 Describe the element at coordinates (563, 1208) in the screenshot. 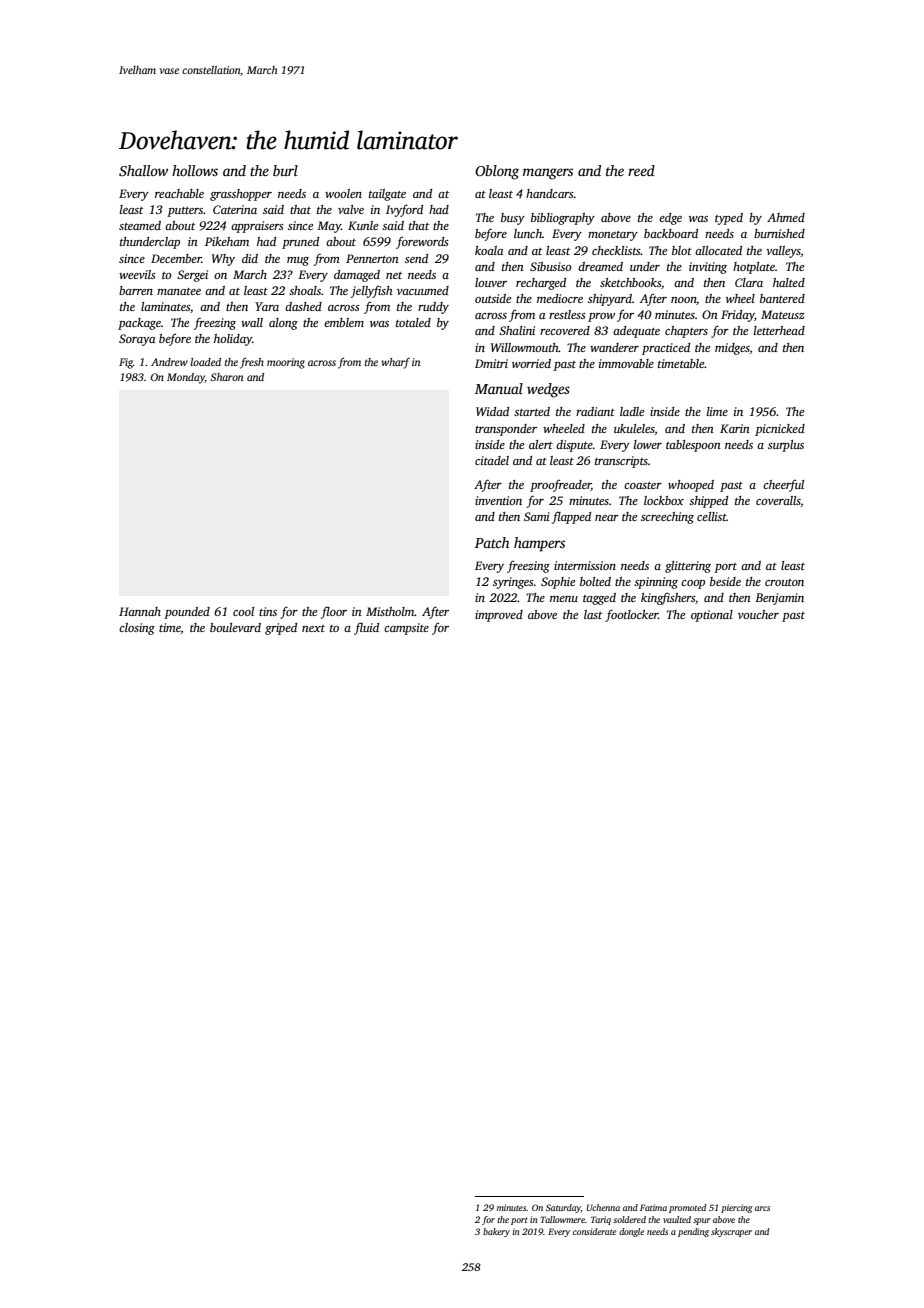

I see `Saturday` at that location.
